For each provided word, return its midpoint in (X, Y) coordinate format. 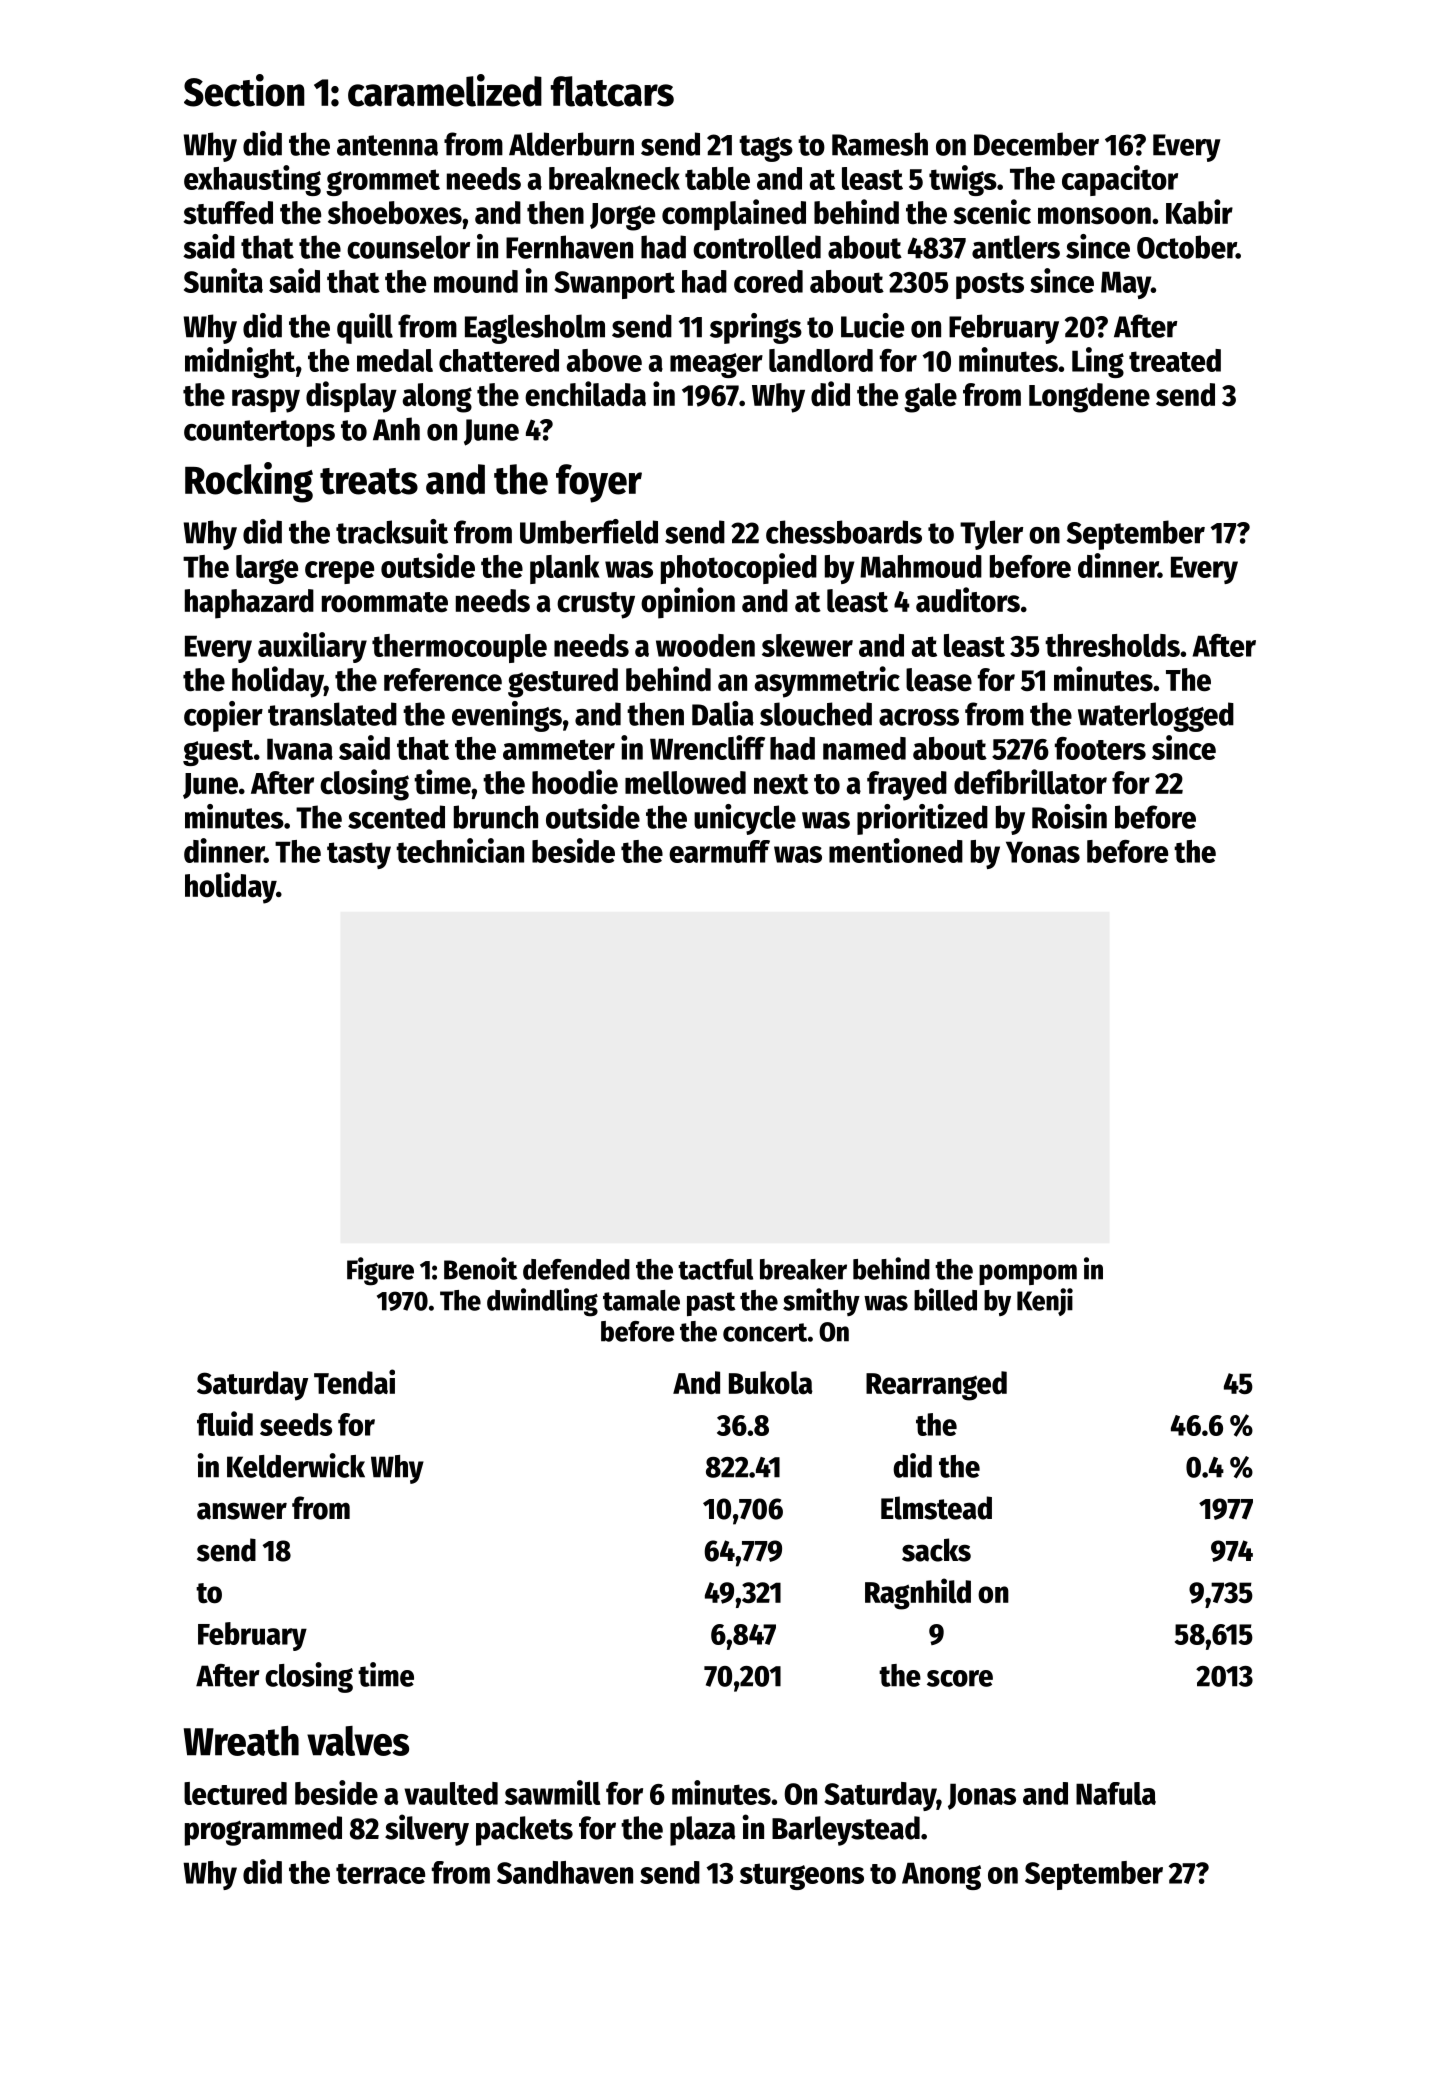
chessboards (844, 532)
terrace (380, 1873)
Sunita (223, 280)
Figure (380, 1271)
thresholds (1112, 645)
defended (576, 1269)
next (781, 784)
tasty (359, 855)
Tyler (991, 535)
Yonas (1043, 852)
